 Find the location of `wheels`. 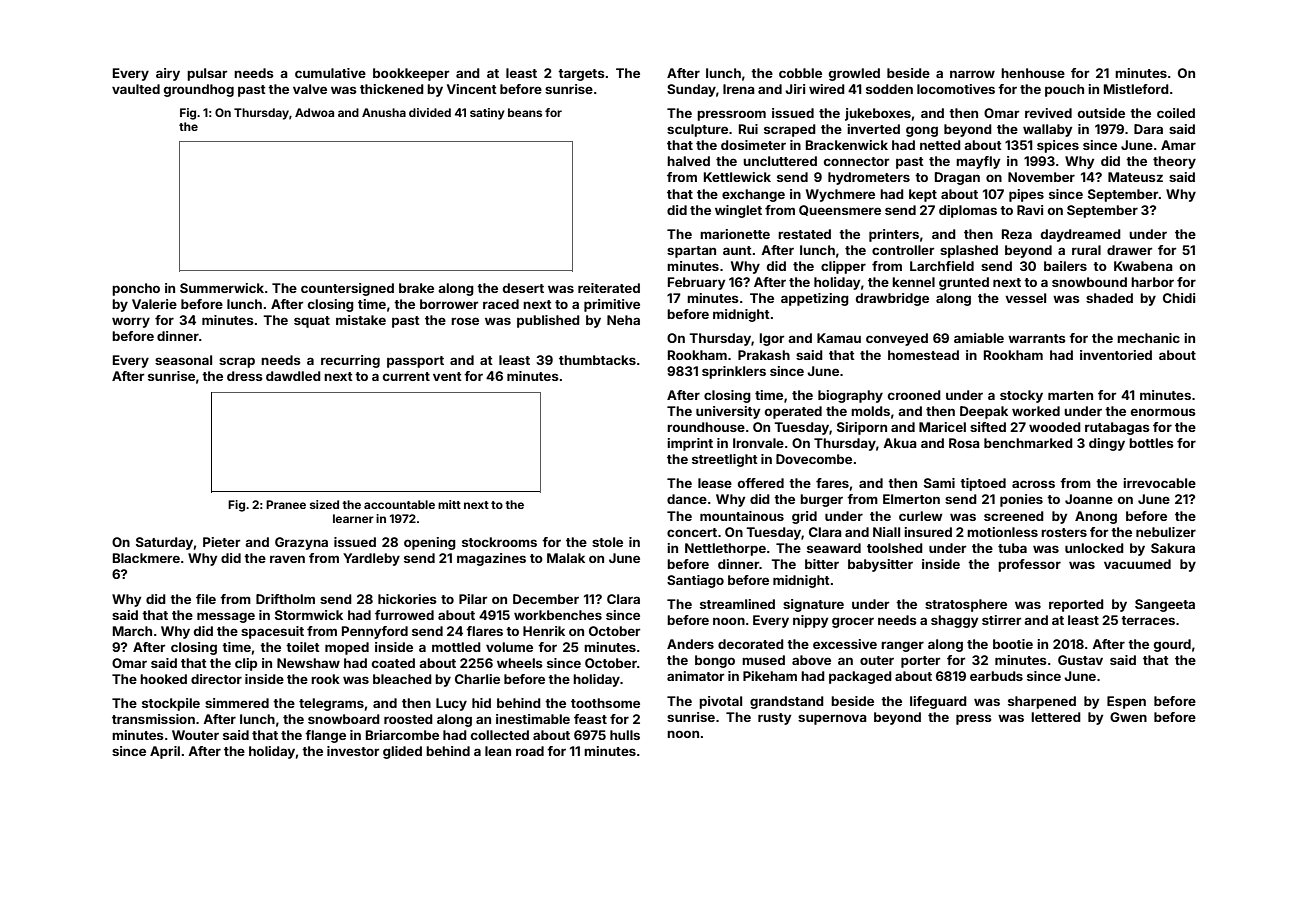

wheels is located at coordinates (520, 663).
